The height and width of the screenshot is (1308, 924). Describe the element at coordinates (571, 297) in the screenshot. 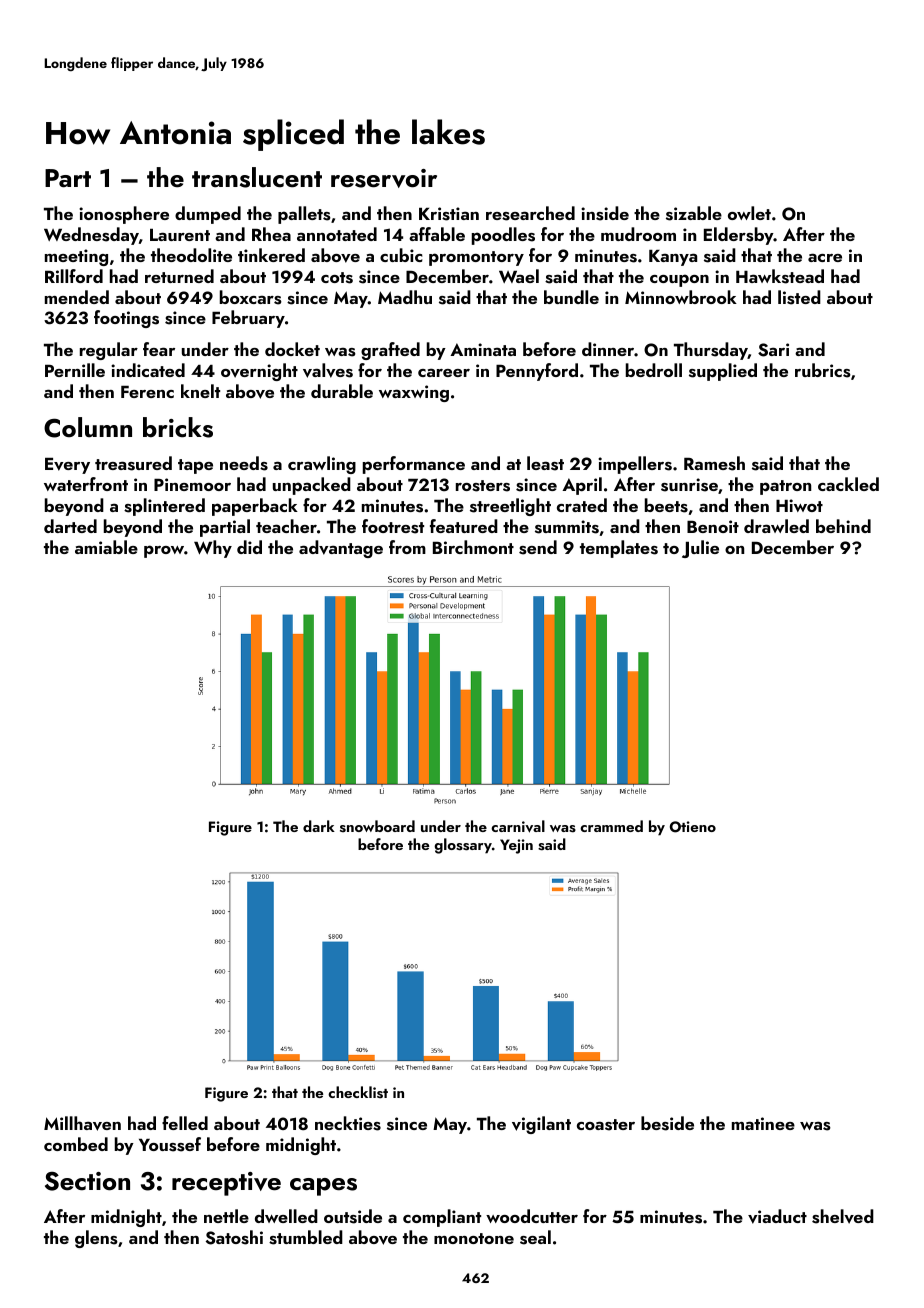

I see `bundle` at that location.
